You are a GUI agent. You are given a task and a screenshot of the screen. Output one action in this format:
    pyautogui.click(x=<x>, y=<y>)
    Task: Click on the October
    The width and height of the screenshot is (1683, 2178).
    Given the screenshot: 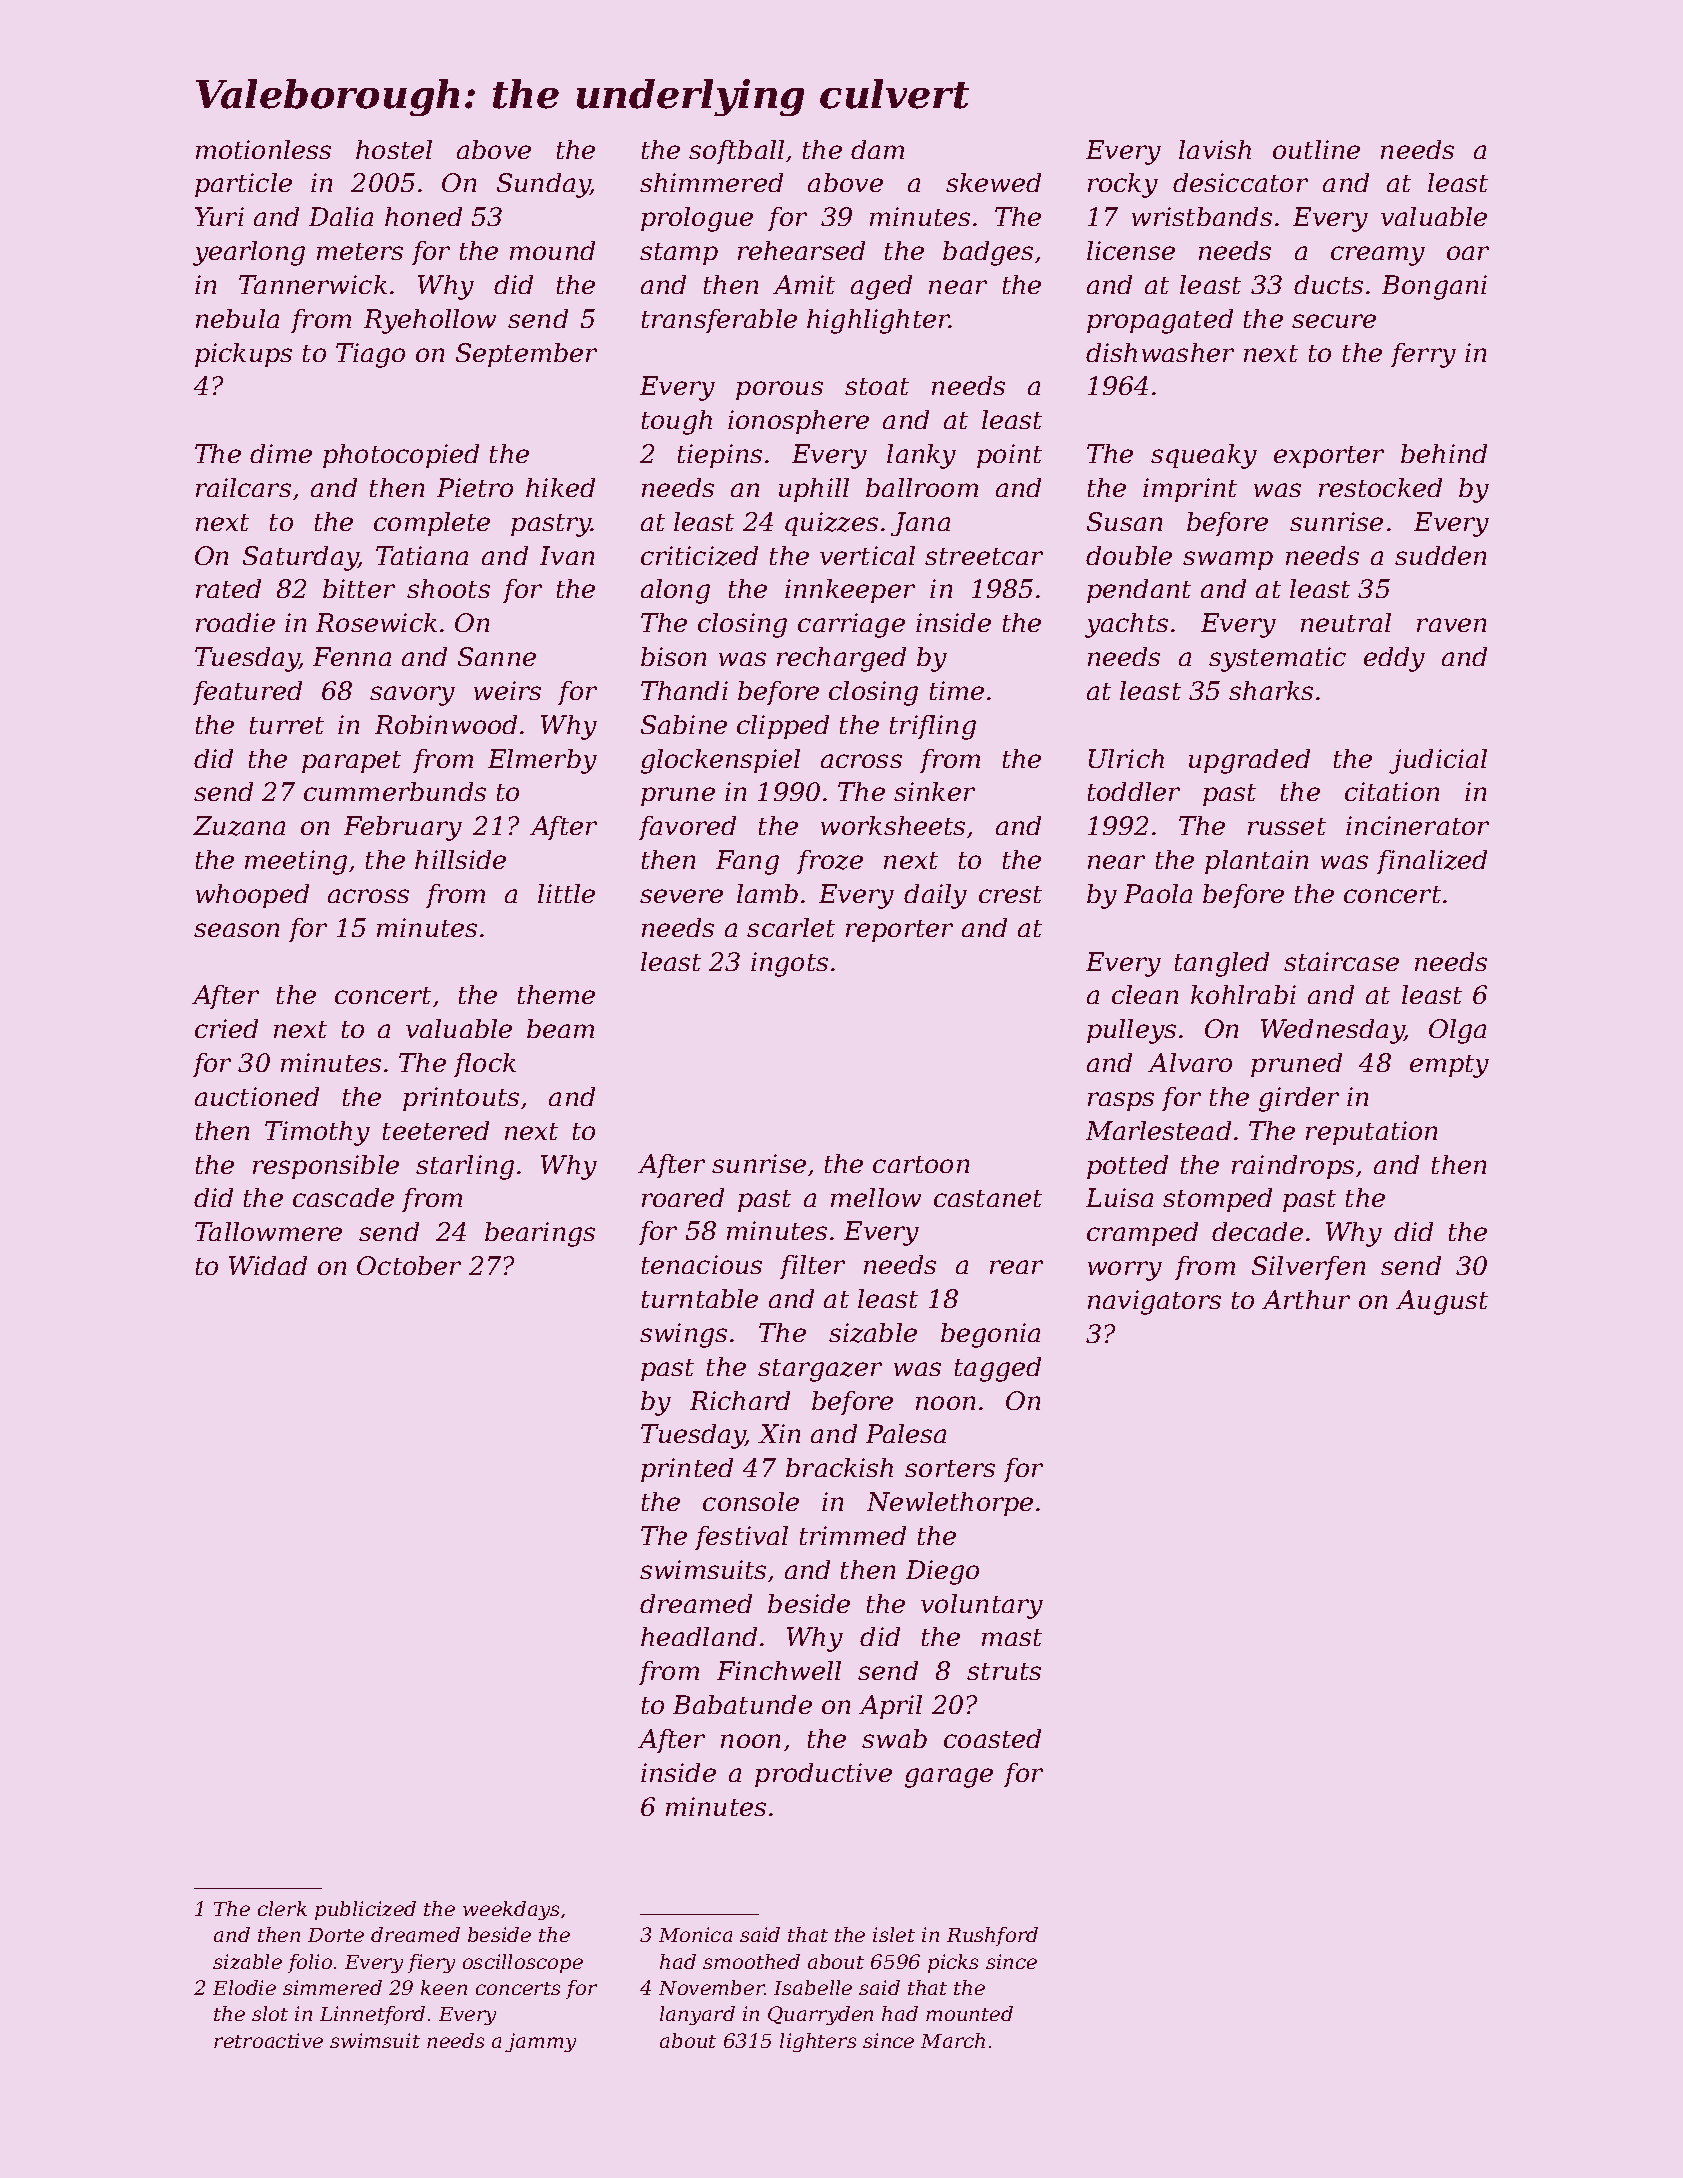 What is the action you would take?
    pyautogui.click(x=409, y=1265)
